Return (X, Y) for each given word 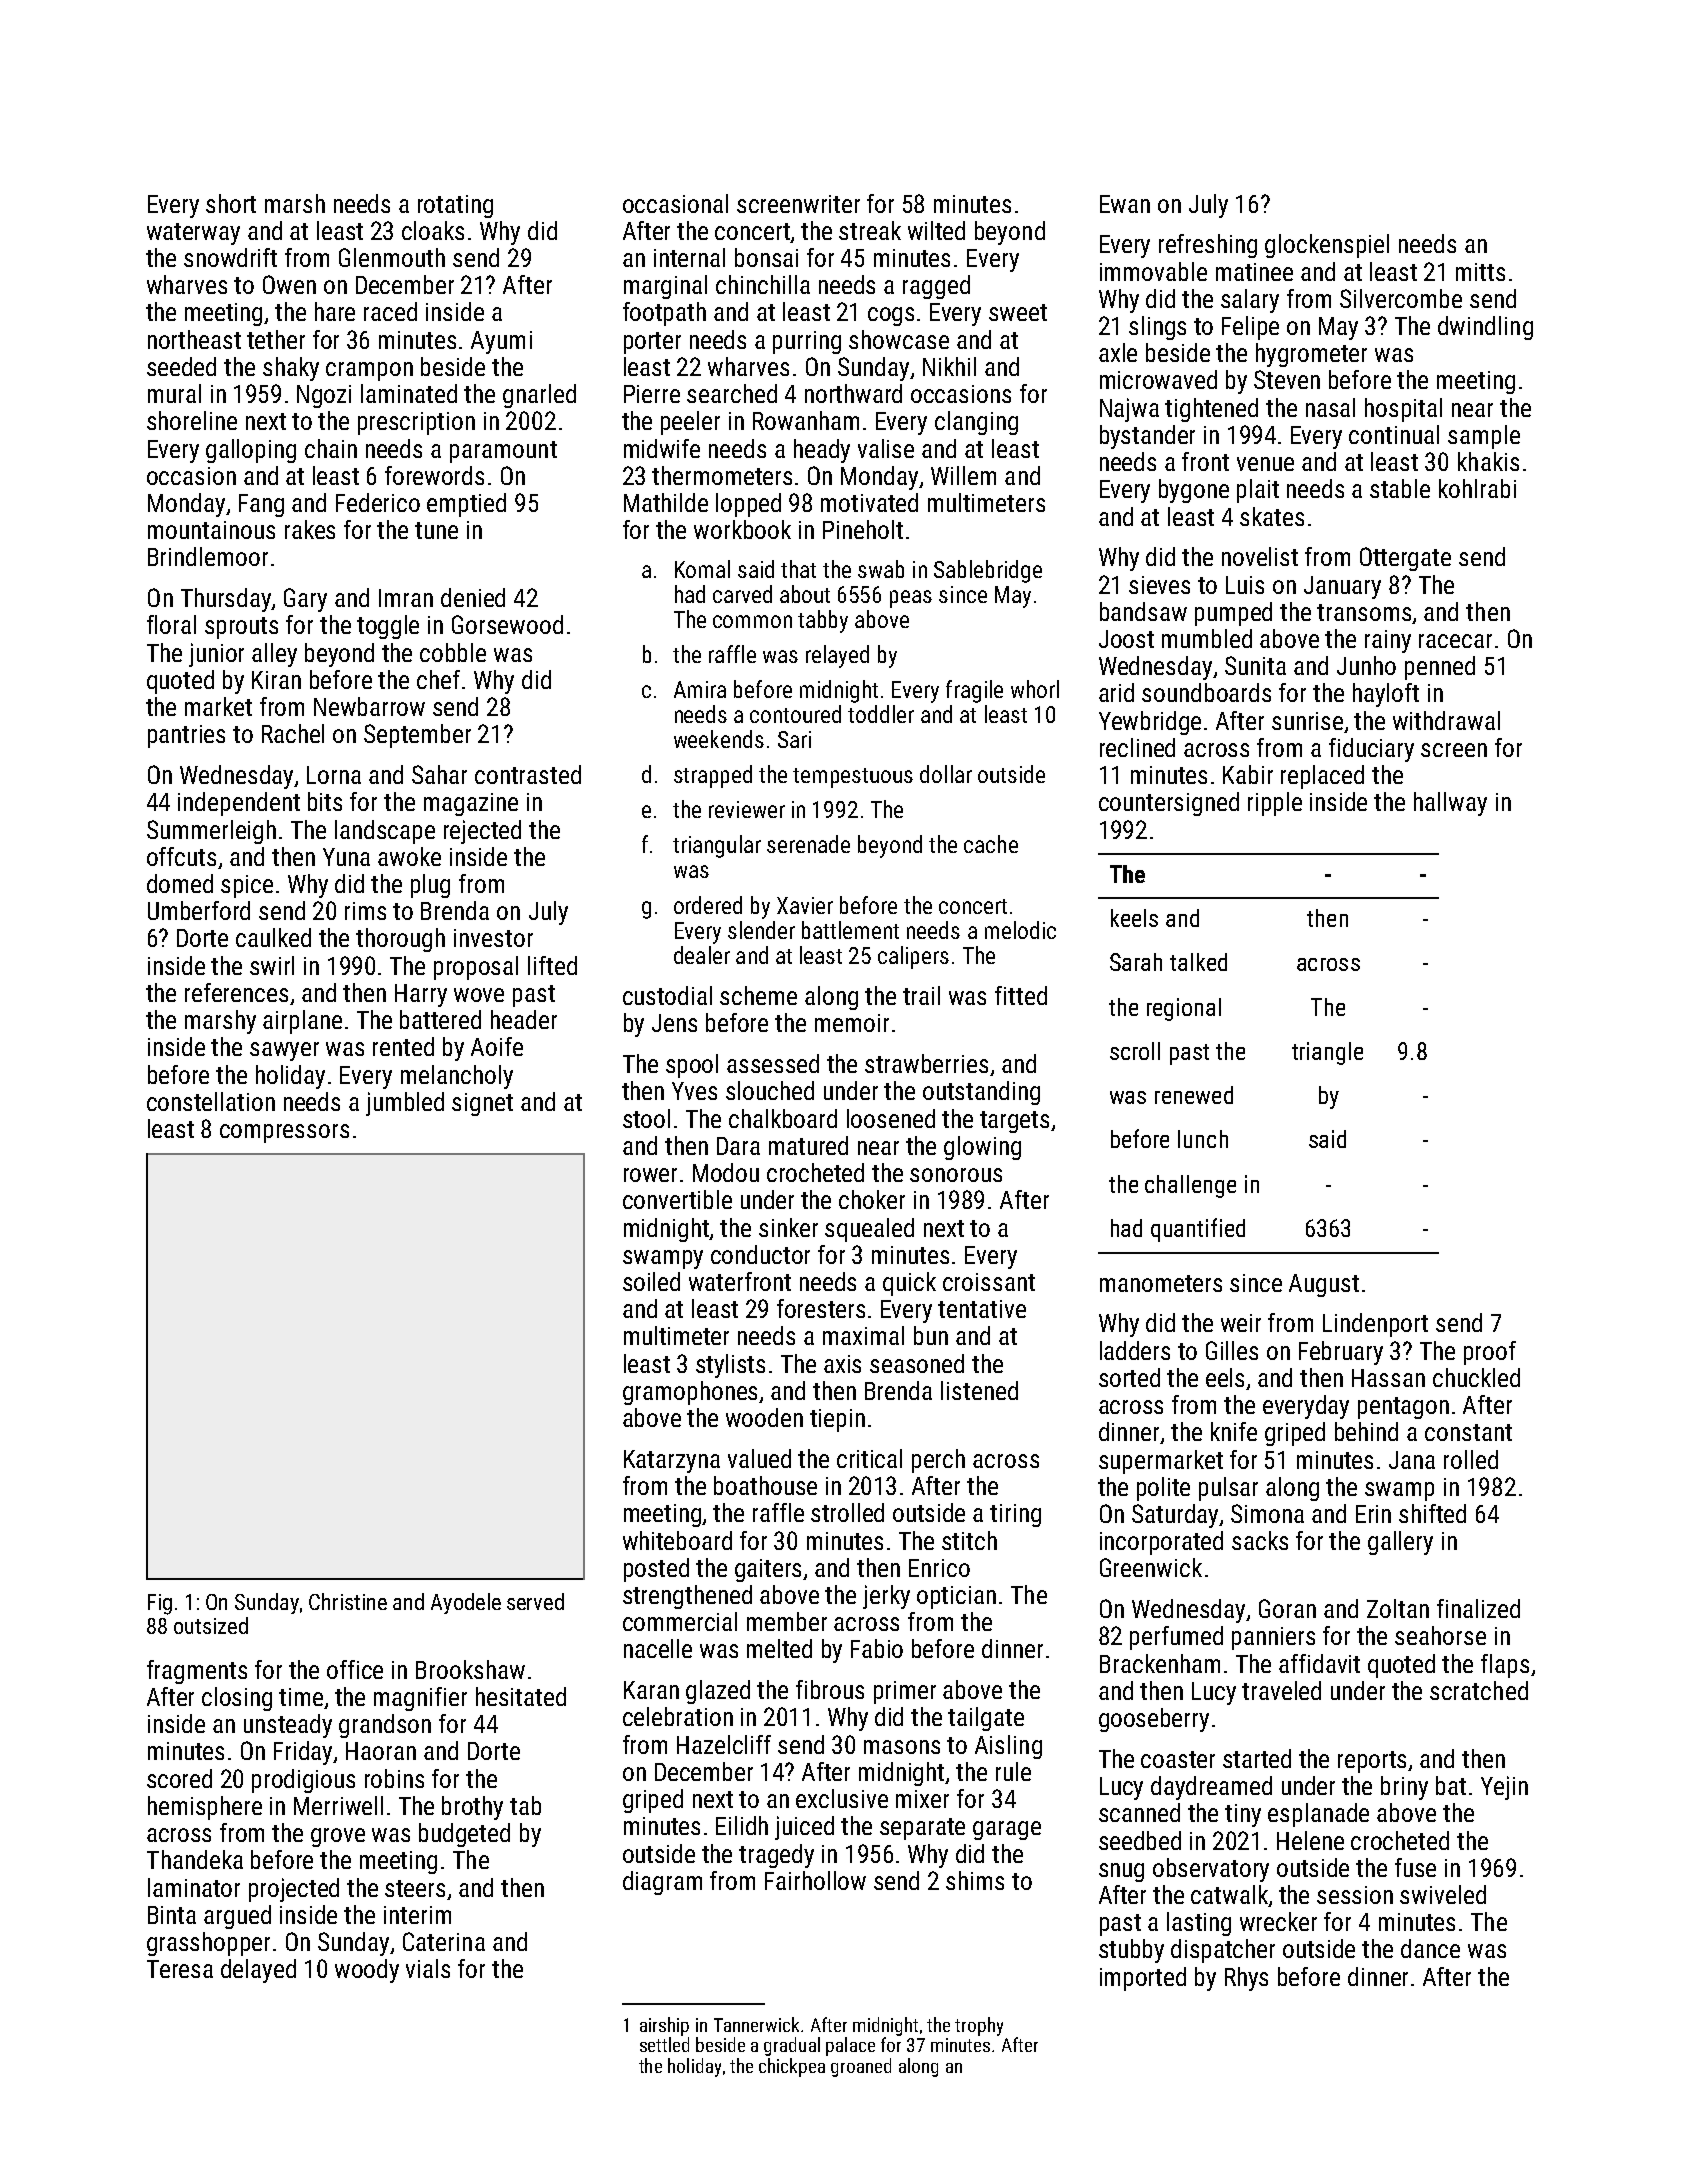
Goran (1287, 1608)
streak (870, 230)
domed (180, 883)
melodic (1020, 930)
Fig (160, 1604)
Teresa (180, 1969)
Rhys (1246, 1979)
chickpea (792, 2067)
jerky (886, 1597)
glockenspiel (1327, 246)
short (231, 203)
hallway (1450, 804)
